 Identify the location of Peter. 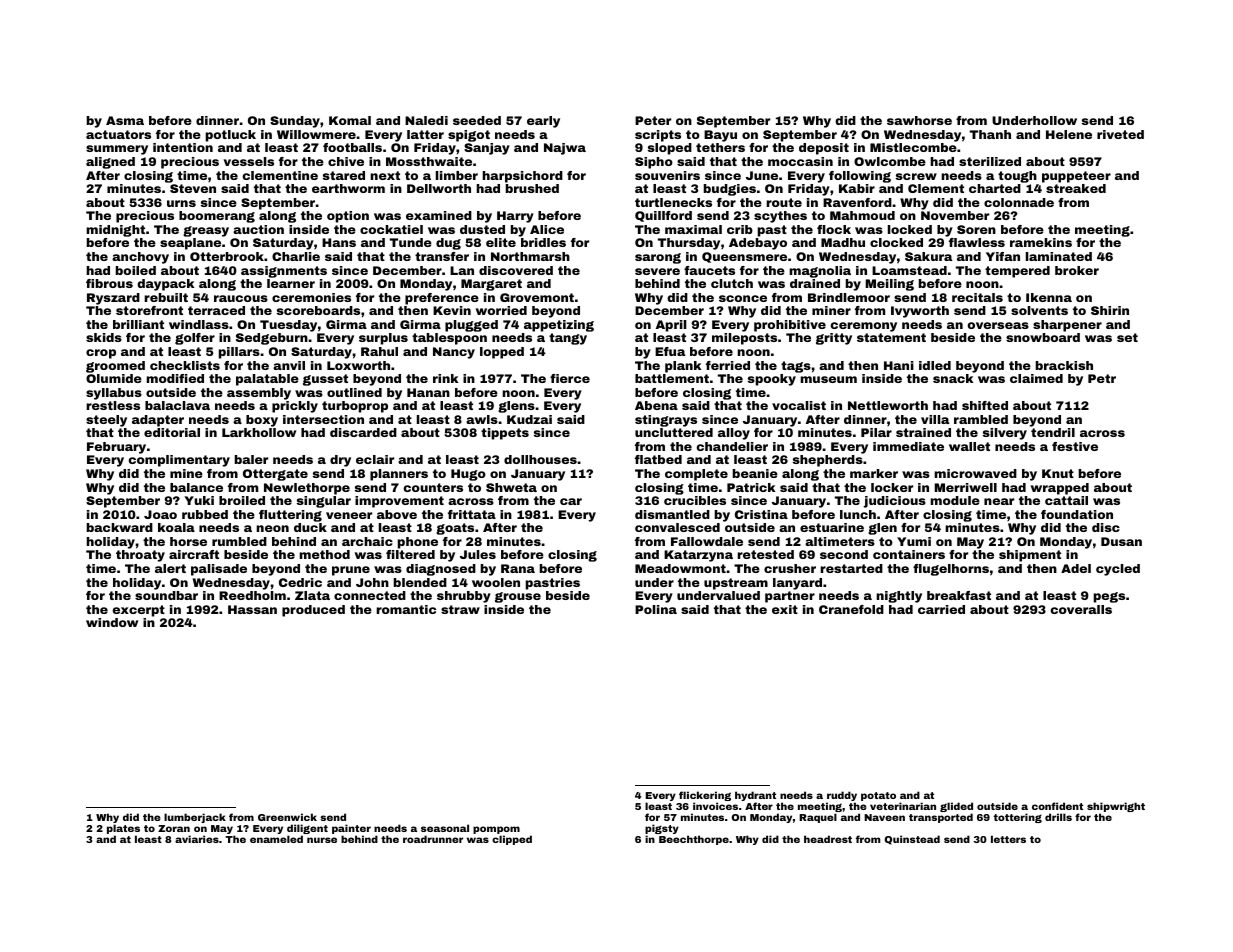
(653, 120).
